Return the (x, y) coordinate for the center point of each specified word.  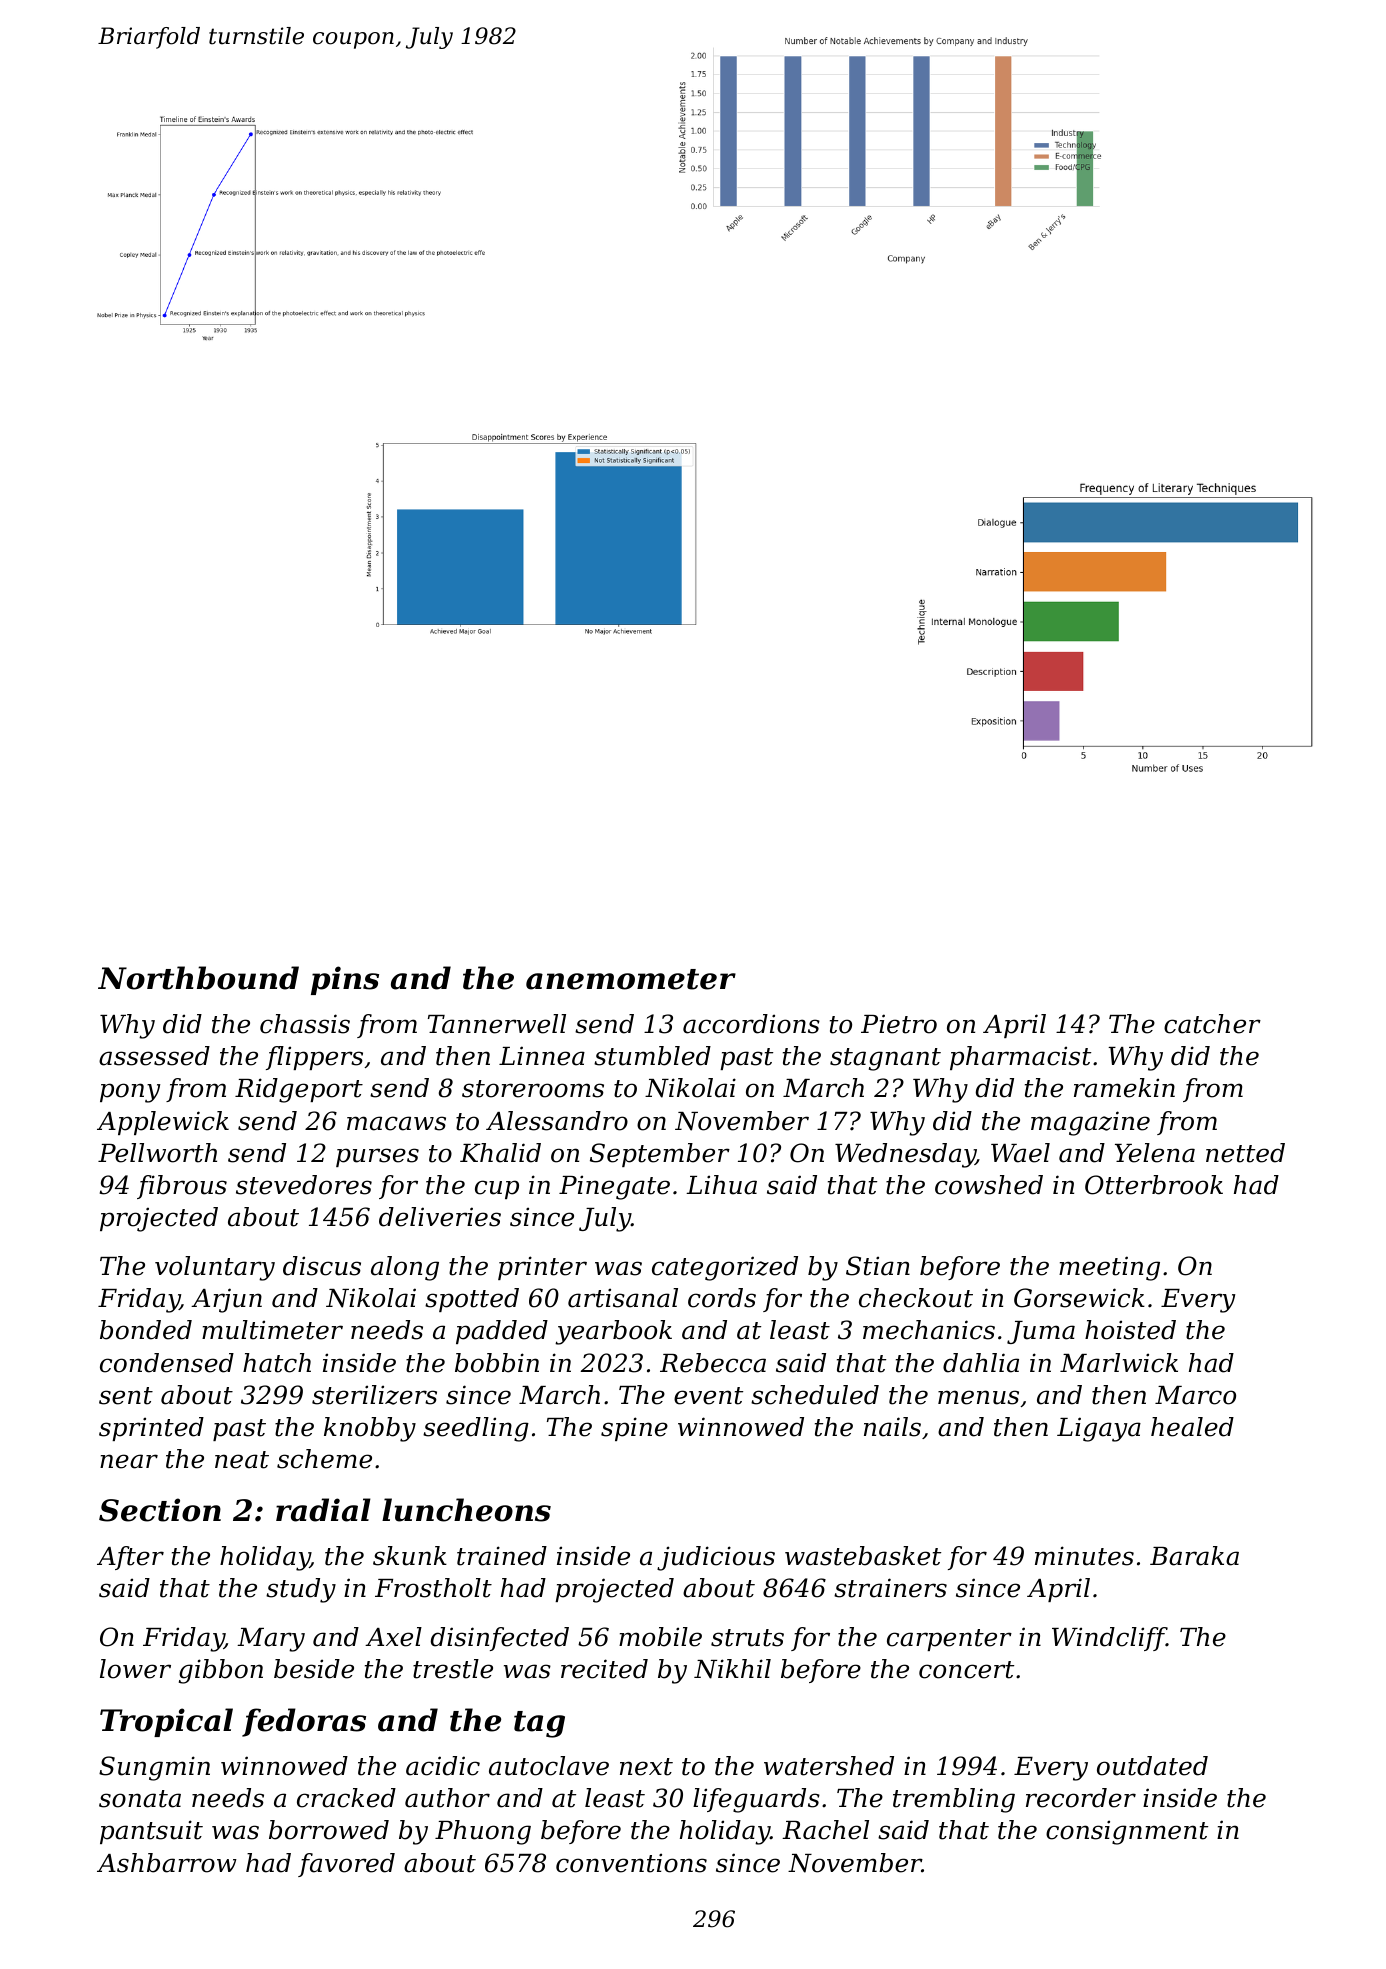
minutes (1084, 1556)
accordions (751, 1024)
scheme (324, 1459)
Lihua (721, 1185)
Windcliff (1109, 1639)
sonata (140, 1799)
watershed (829, 1766)
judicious (716, 1558)
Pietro (899, 1024)
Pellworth (157, 1153)
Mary (271, 1640)
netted (1245, 1153)
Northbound (198, 978)
